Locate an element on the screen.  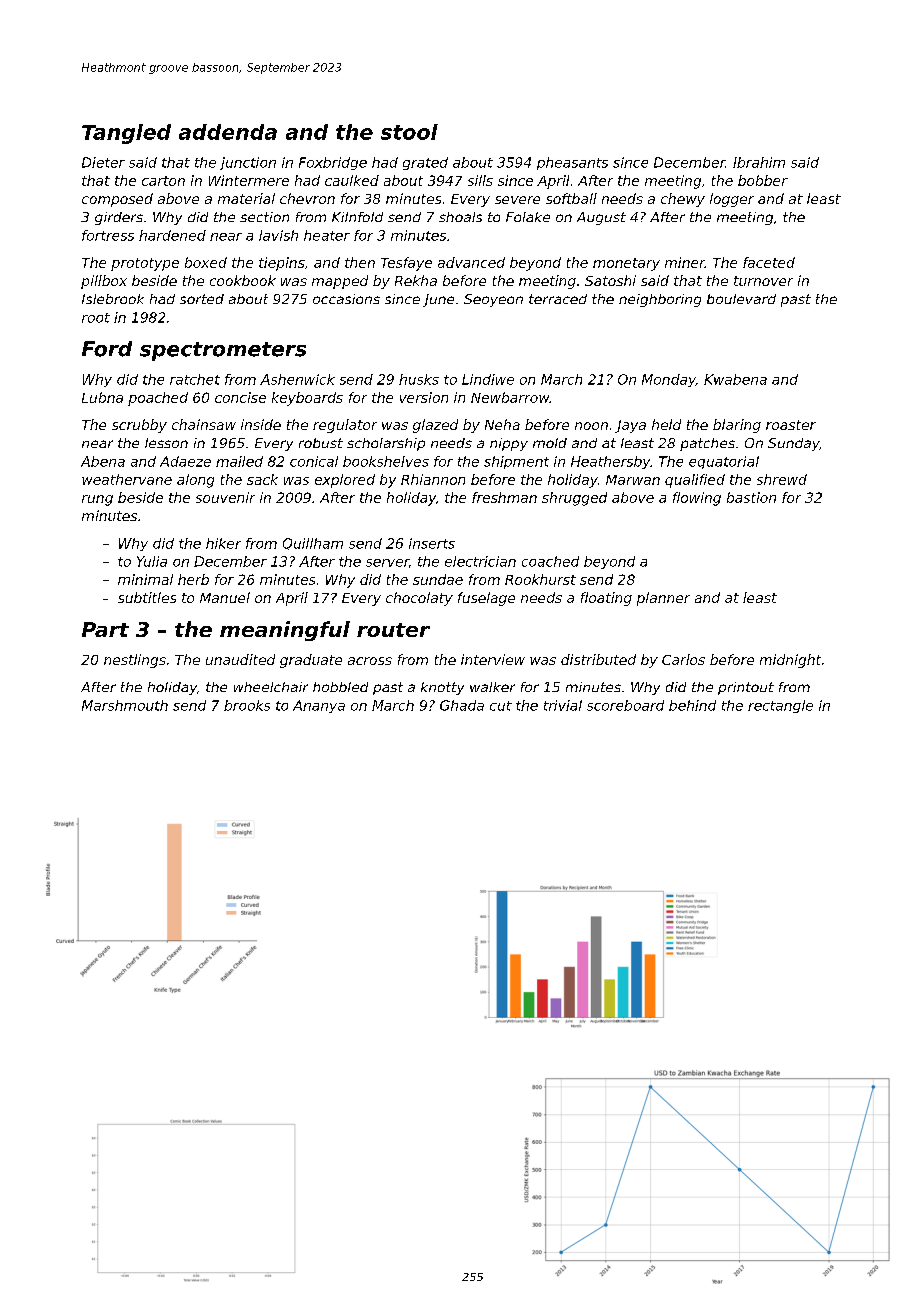
caulked is located at coordinates (352, 180).
